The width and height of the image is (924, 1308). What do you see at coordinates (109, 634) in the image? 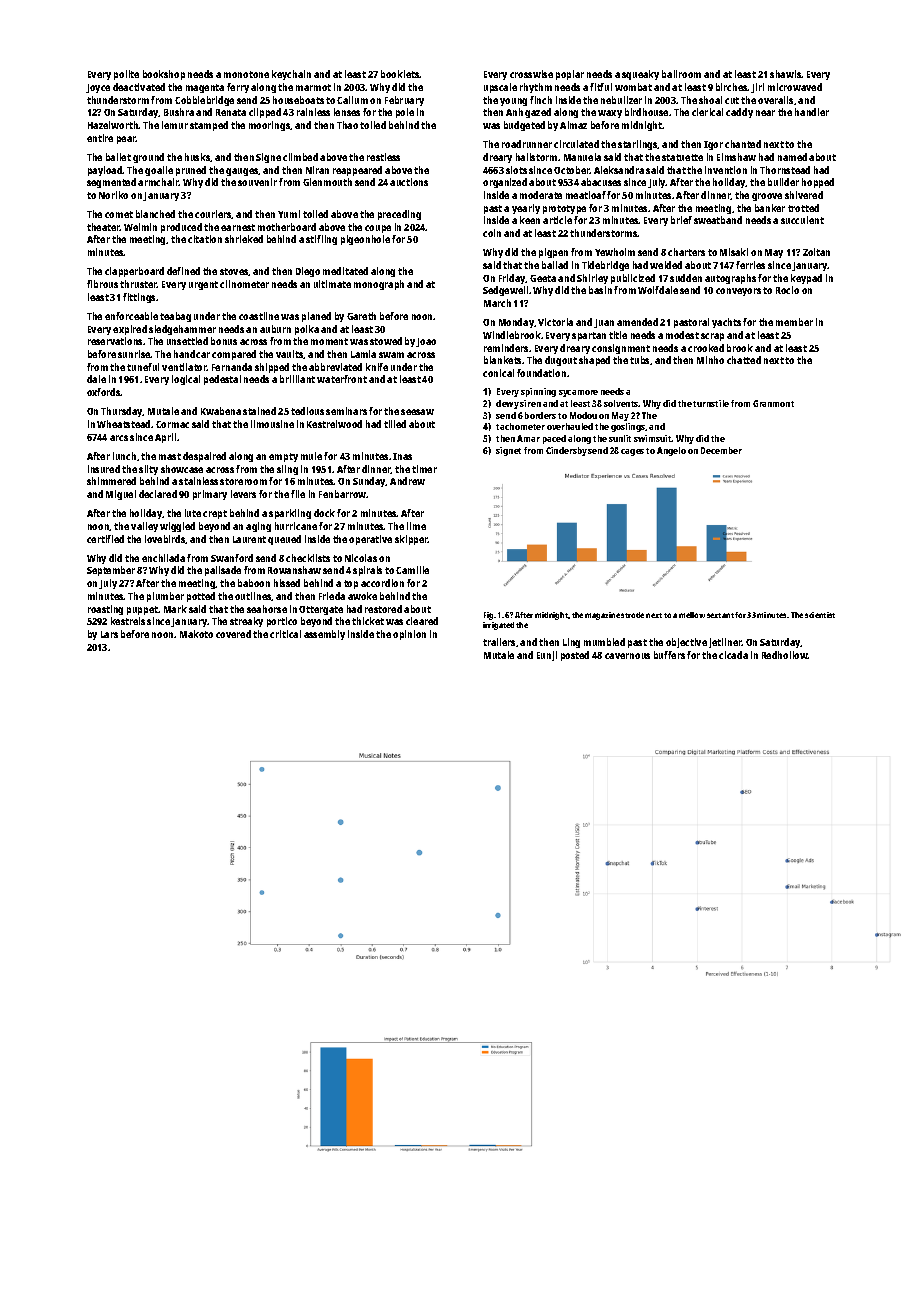
I see `Lars` at bounding box center [109, 634].
